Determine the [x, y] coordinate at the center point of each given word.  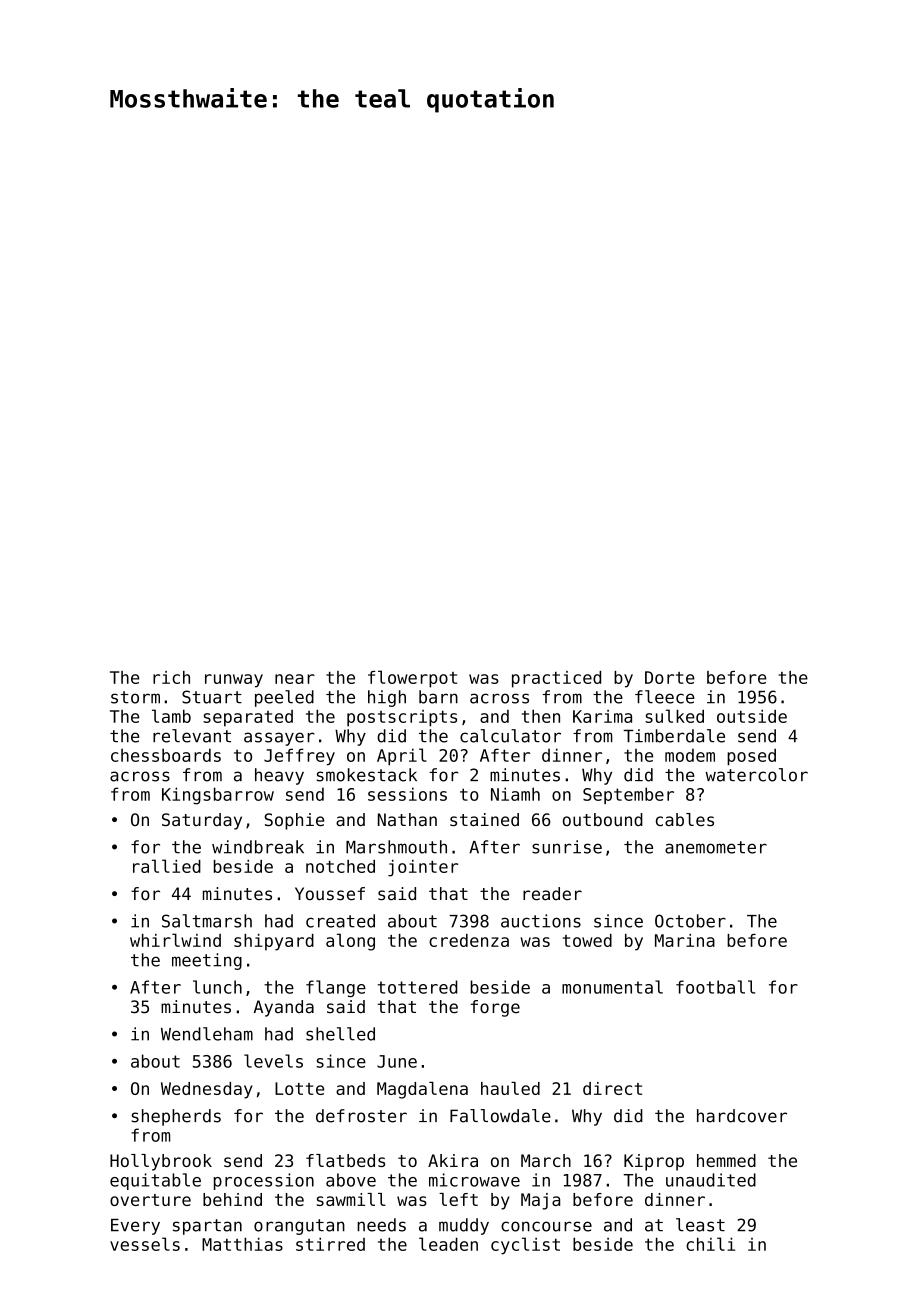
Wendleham [207, 1034]
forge [495, 1008]
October [690, 921]
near [295, 679]
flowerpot [412, 679]
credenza [469, 940]
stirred [330, 1244]
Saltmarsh [207, 921]
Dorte [670, 677]
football [715, 987]
